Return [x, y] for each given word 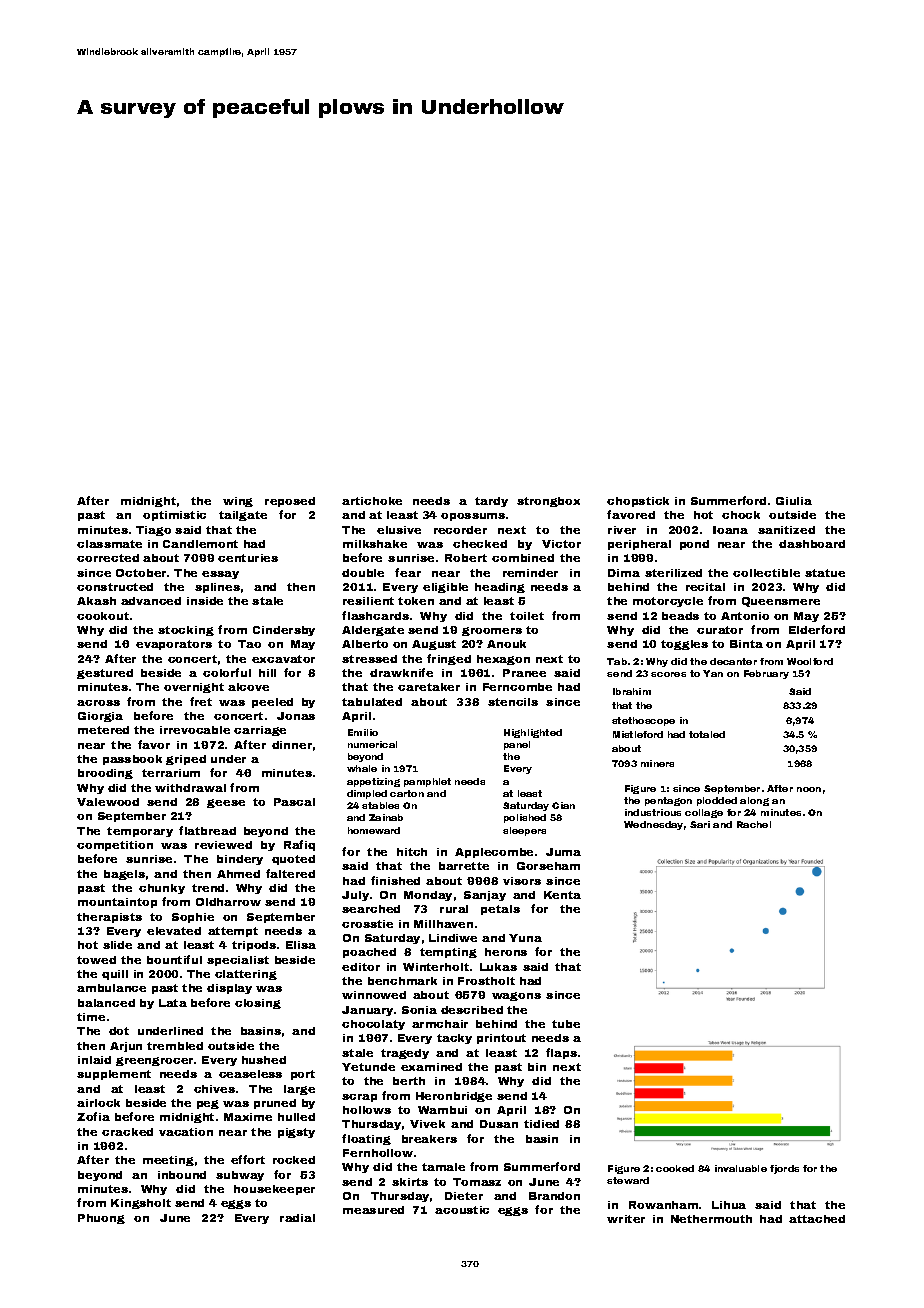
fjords [784, 1169]
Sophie [193, 918]
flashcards [375, 615]
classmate [109, 544]
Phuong [101, 1219]
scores [668, 674]
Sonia [419, 1010]
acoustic [462, 1210]
